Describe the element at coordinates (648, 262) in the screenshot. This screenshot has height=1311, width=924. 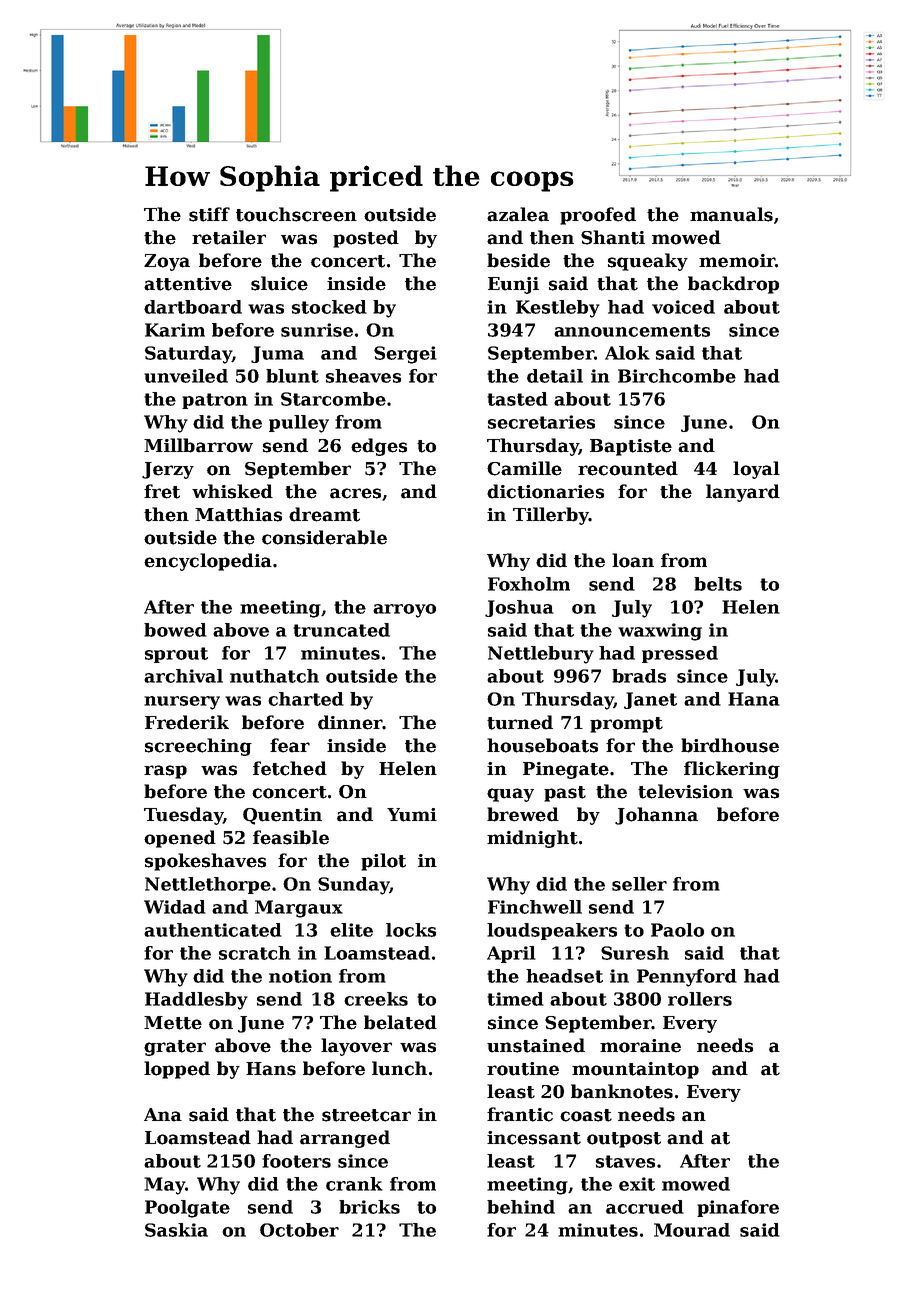
I see `squeaky` at that location.
